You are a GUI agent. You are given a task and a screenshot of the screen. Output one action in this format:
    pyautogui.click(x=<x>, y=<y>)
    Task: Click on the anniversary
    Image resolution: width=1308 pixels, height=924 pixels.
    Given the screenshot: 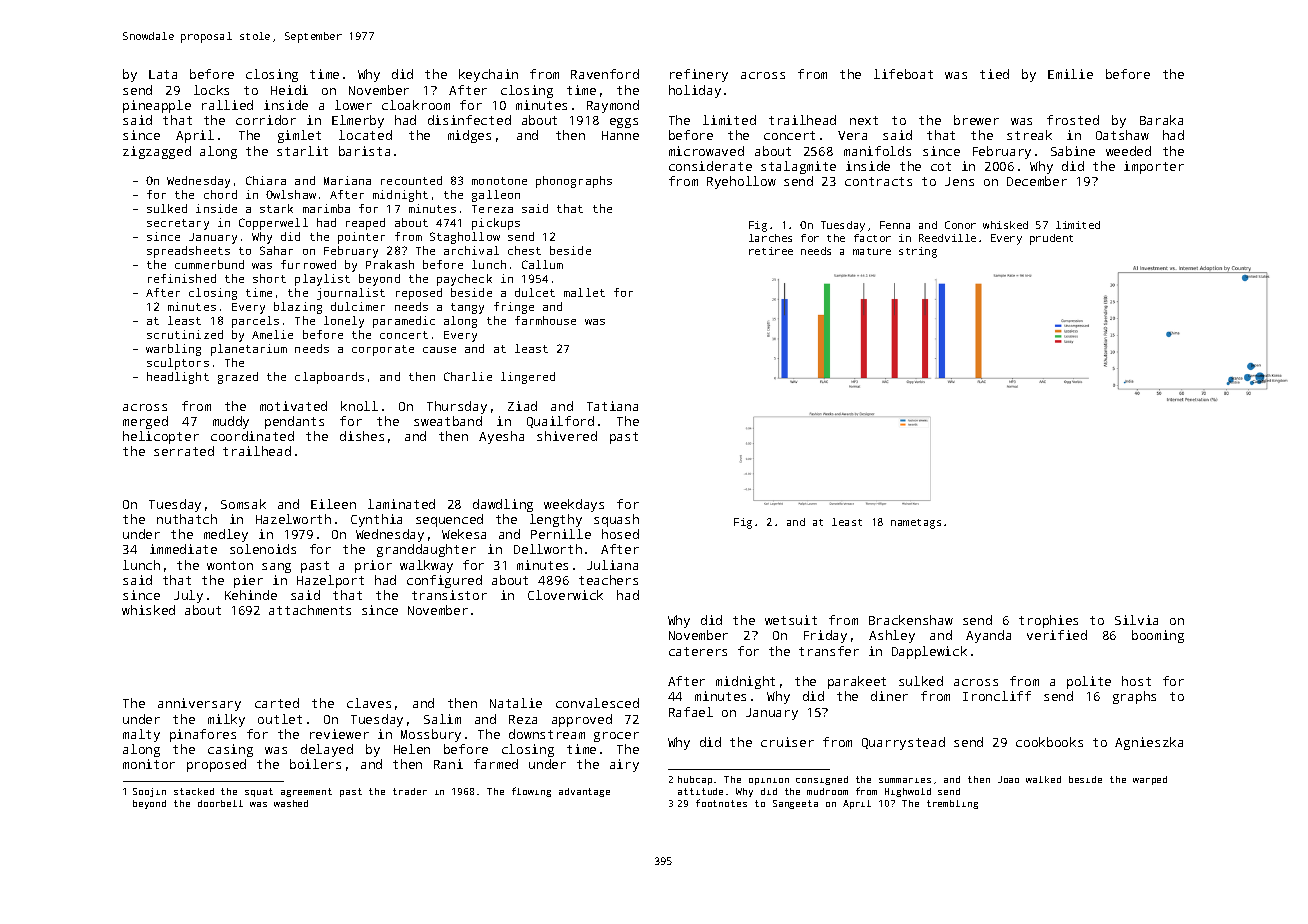 What is the action you would take?
    pyautogui.click(x=199, y=704)
